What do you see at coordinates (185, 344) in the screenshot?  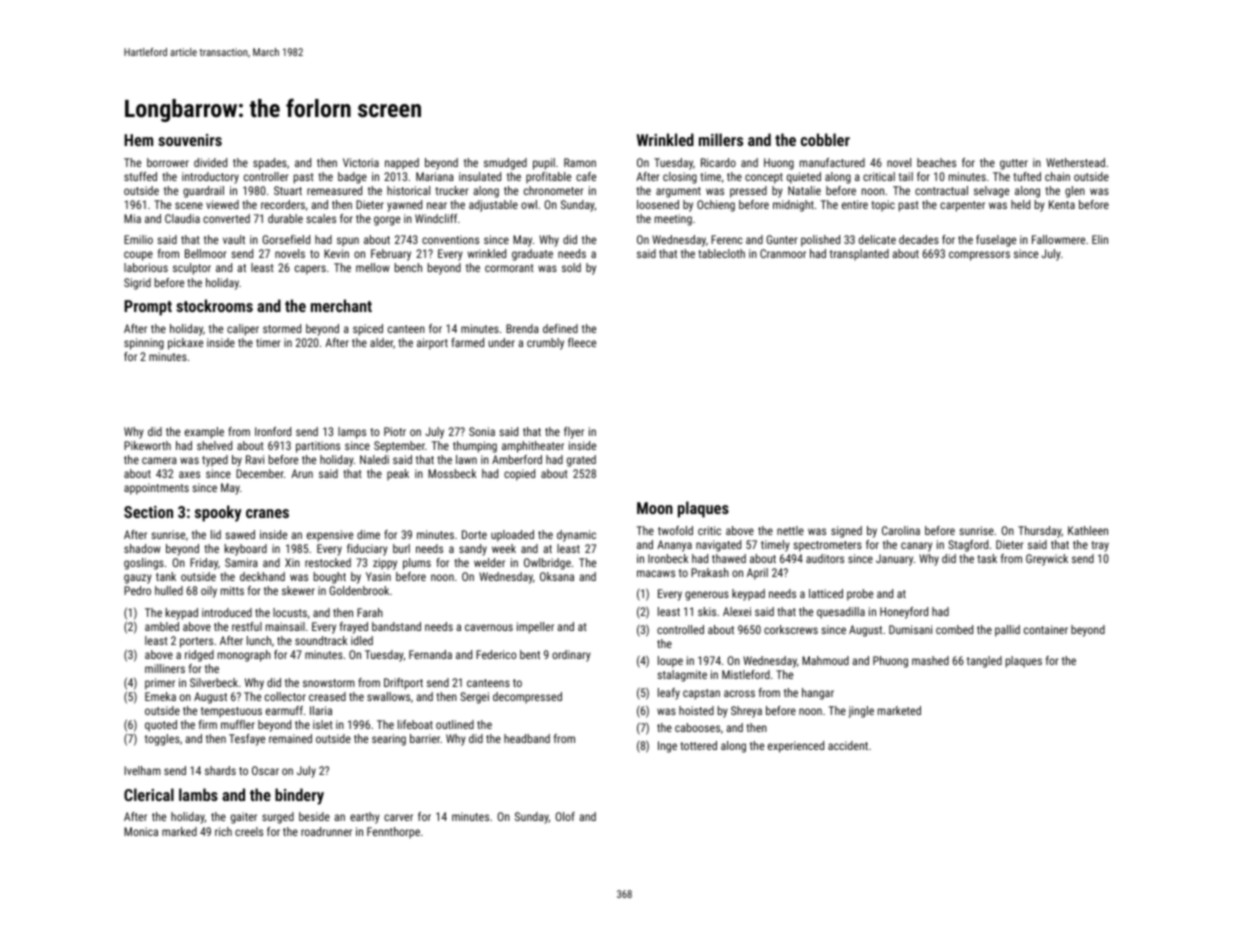 I see `pickaxe` at bounding box center [185, 344].
